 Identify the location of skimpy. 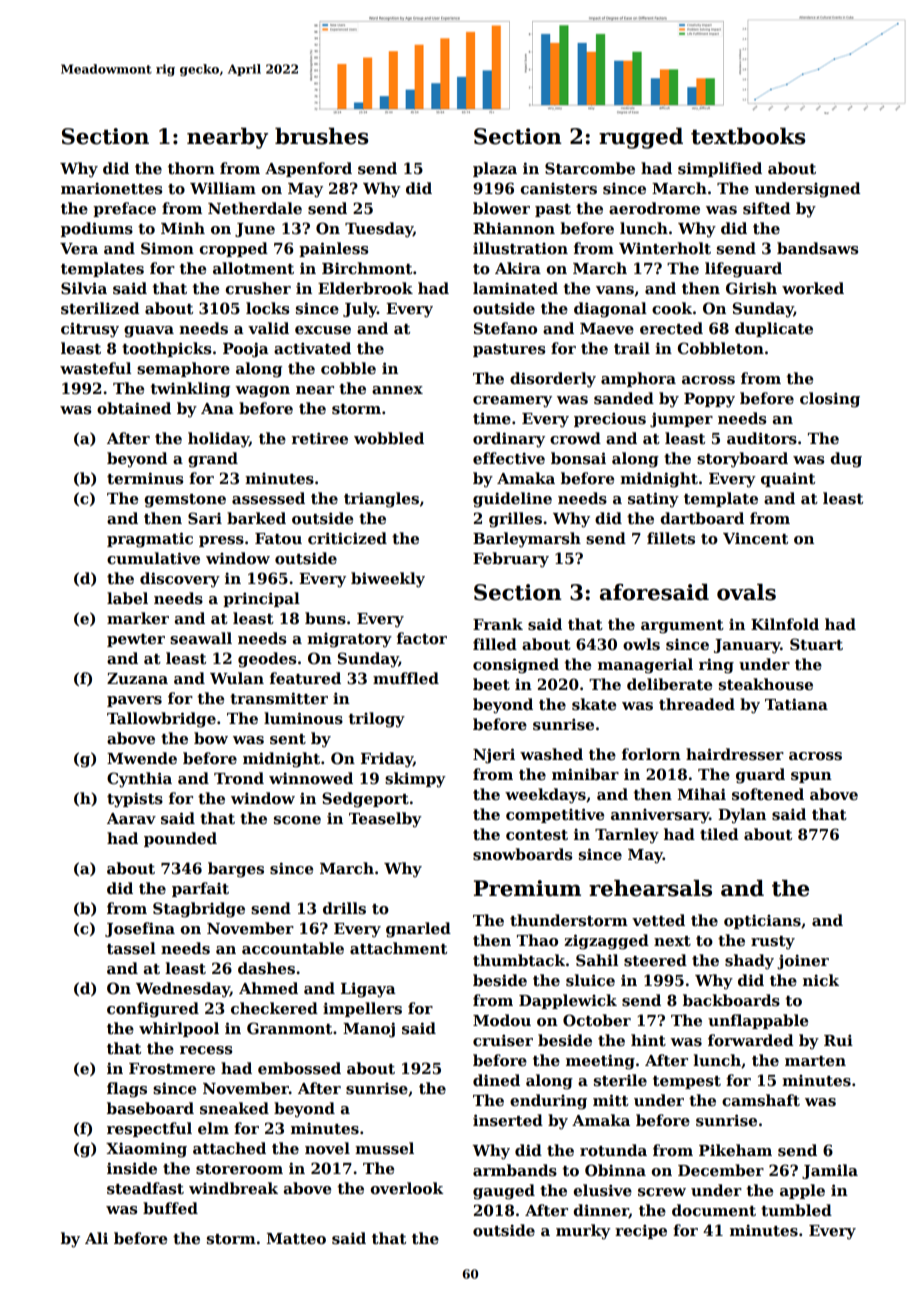
(415, 780).
